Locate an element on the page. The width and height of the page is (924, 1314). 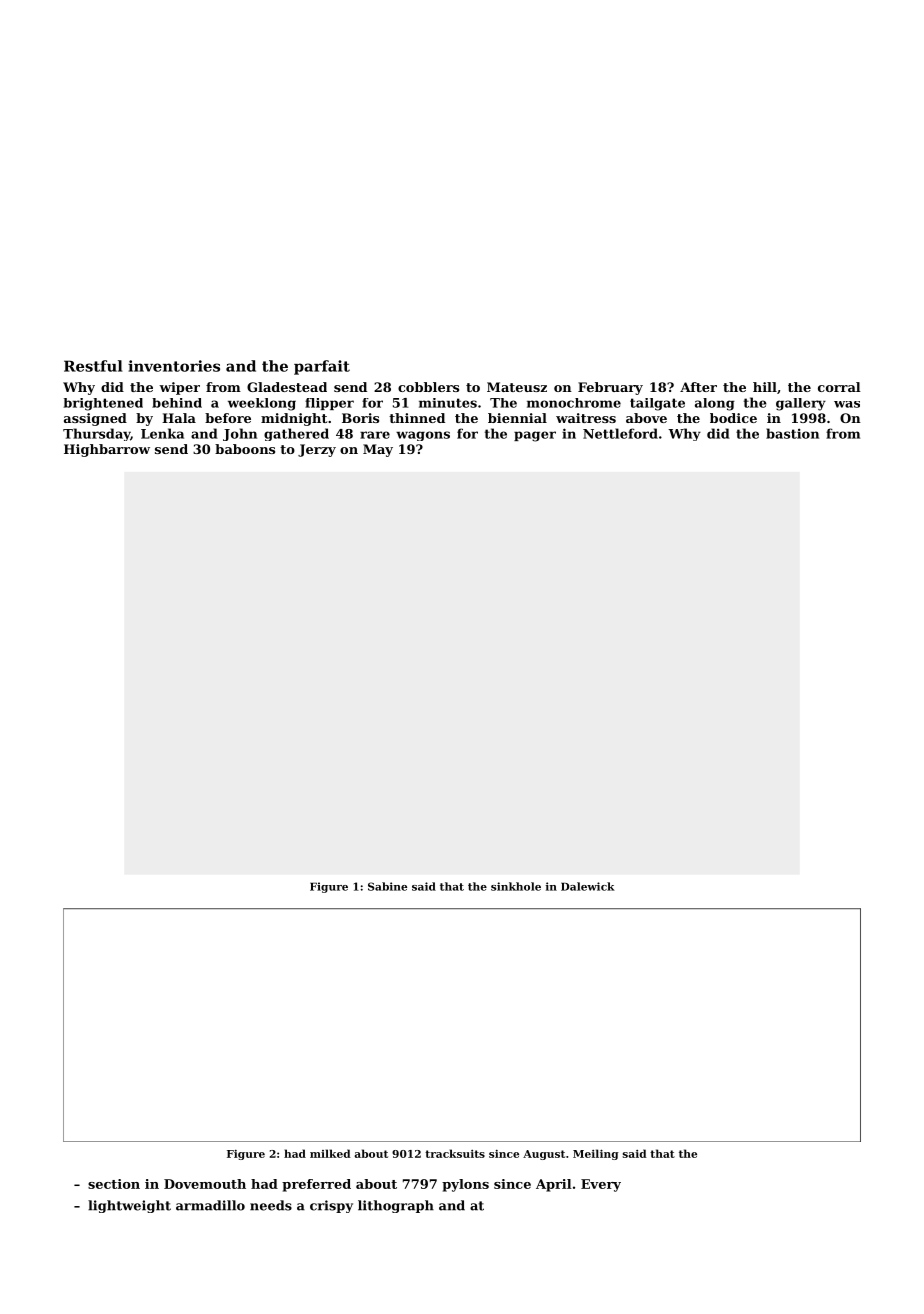
lightweight is located at coordinates (129, 1206).
